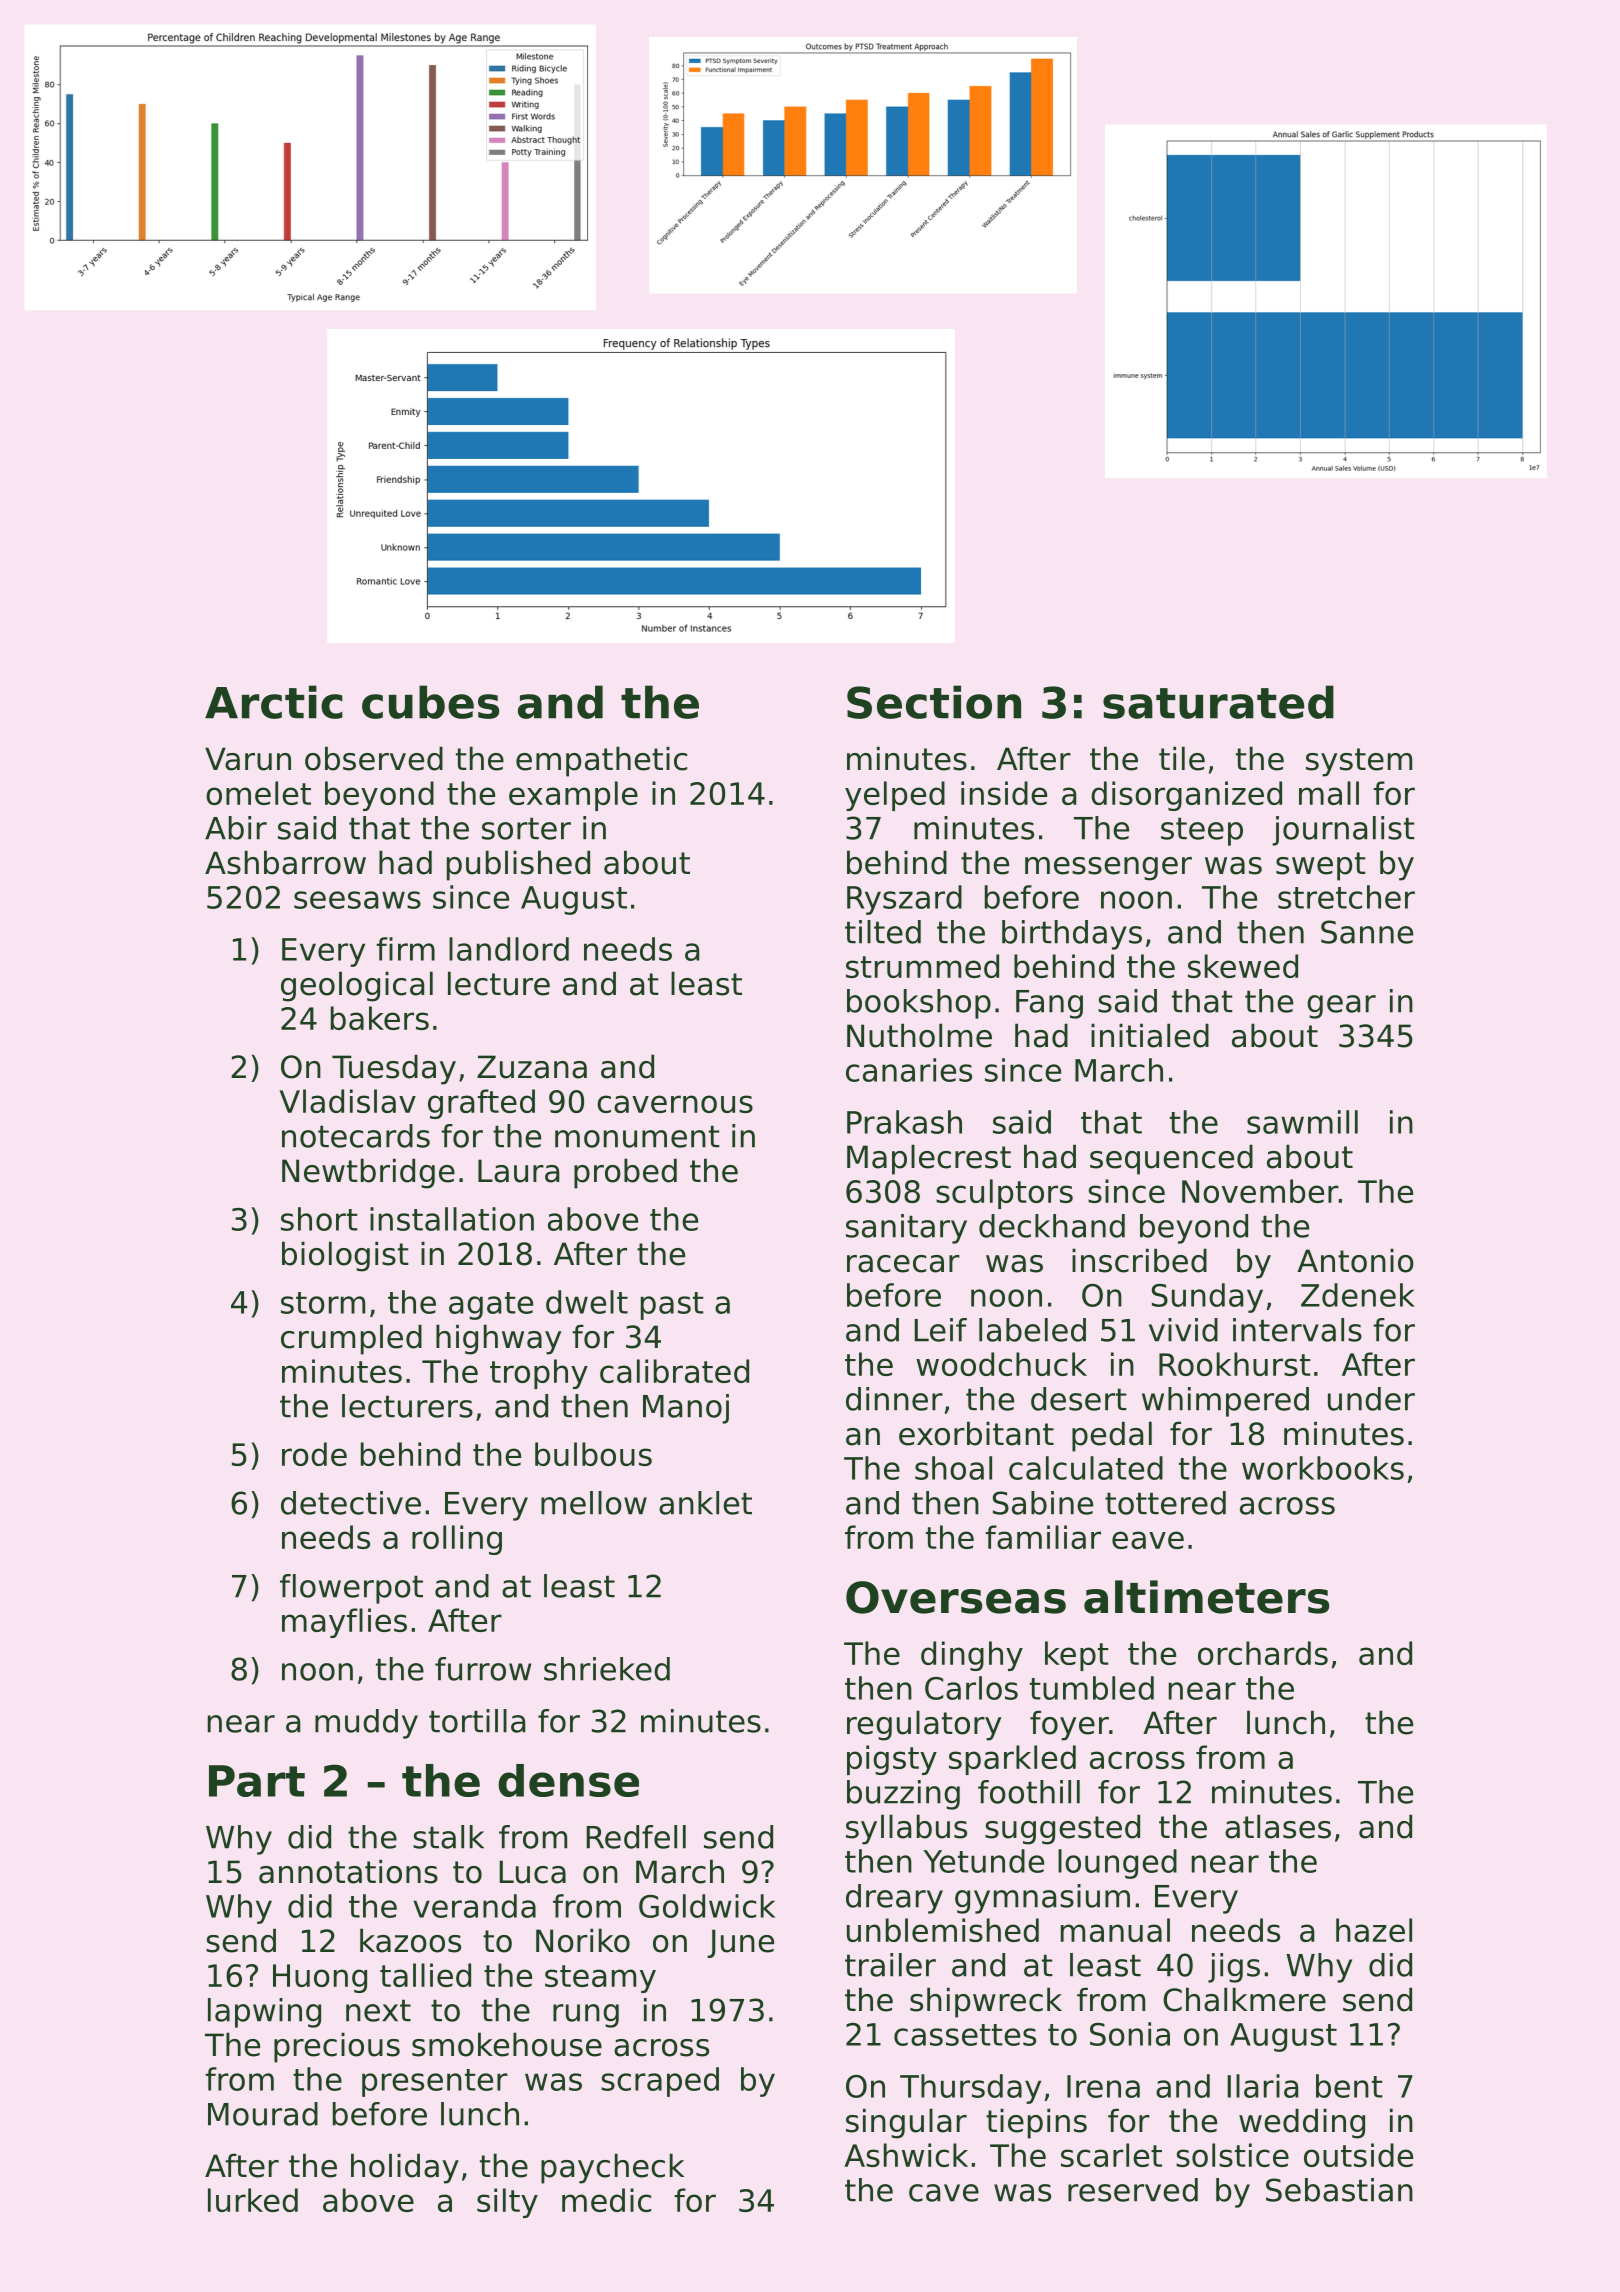 The image size is (1620, 2292). Describe the element at coordinates (264, 2013) in the screenshot. I see `lapwing` at that location.
